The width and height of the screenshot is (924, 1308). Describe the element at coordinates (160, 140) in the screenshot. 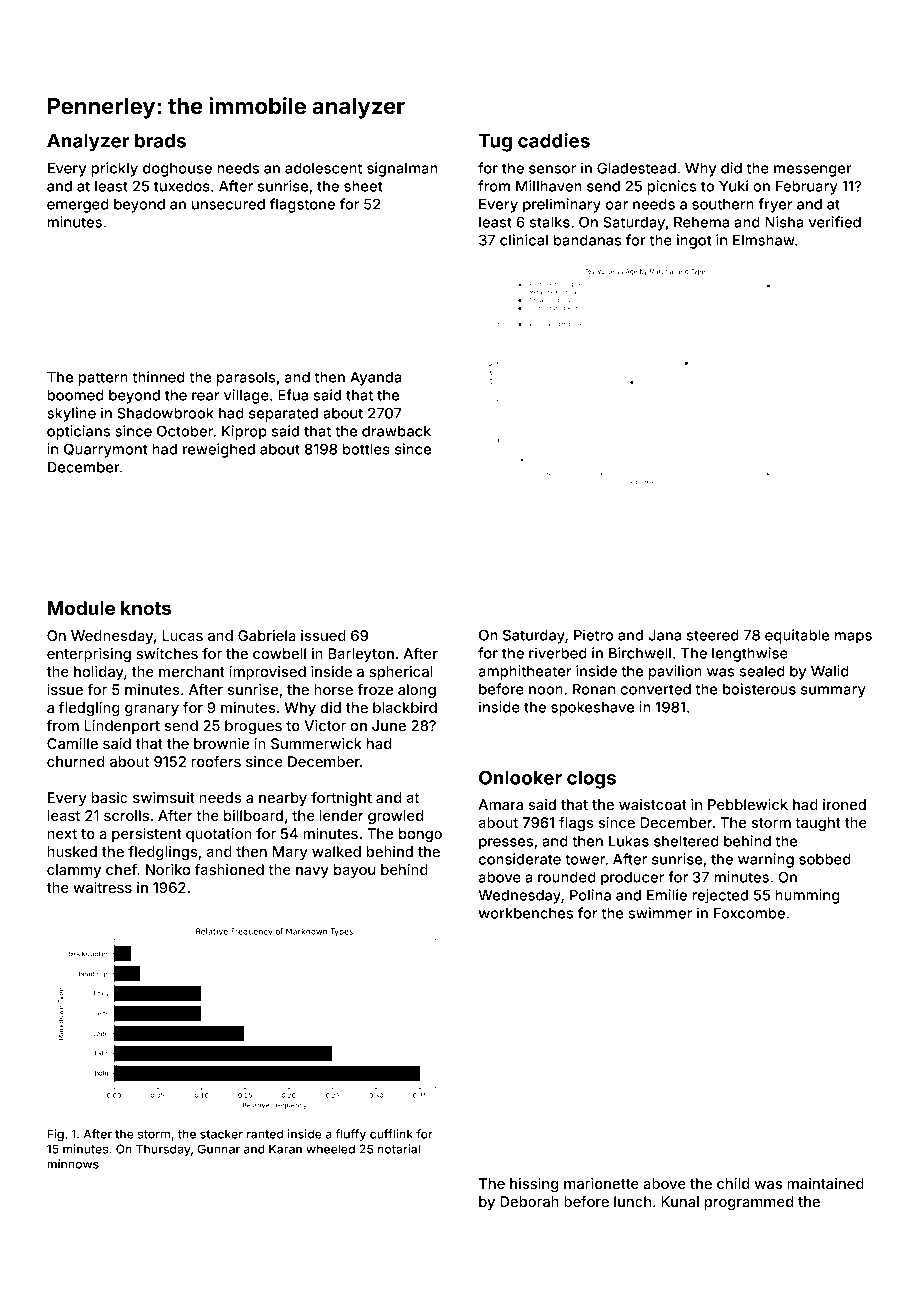

I see `brads` at that location.
